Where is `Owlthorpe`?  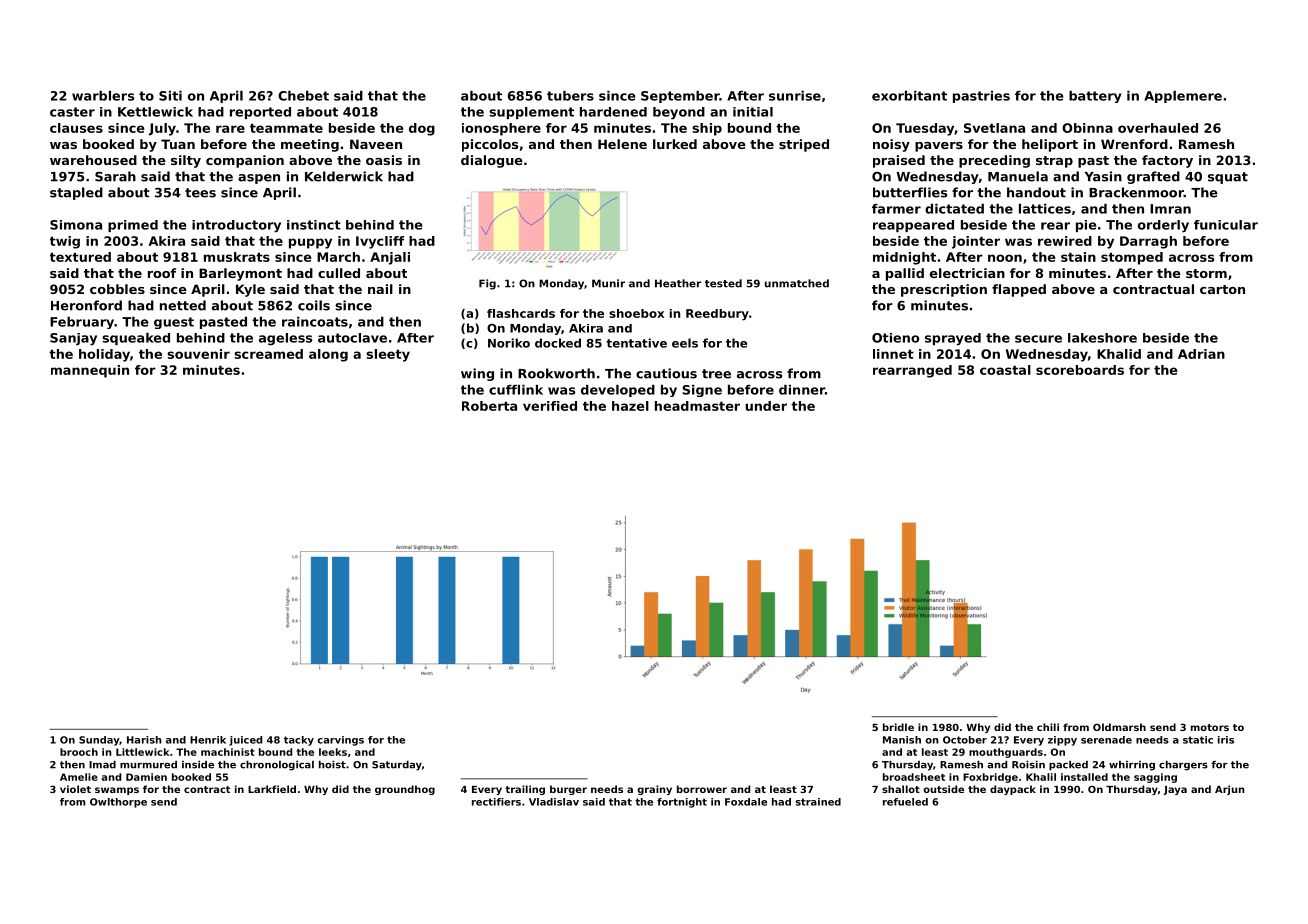
Owlthorpe is located at coordinates (118, 803).
